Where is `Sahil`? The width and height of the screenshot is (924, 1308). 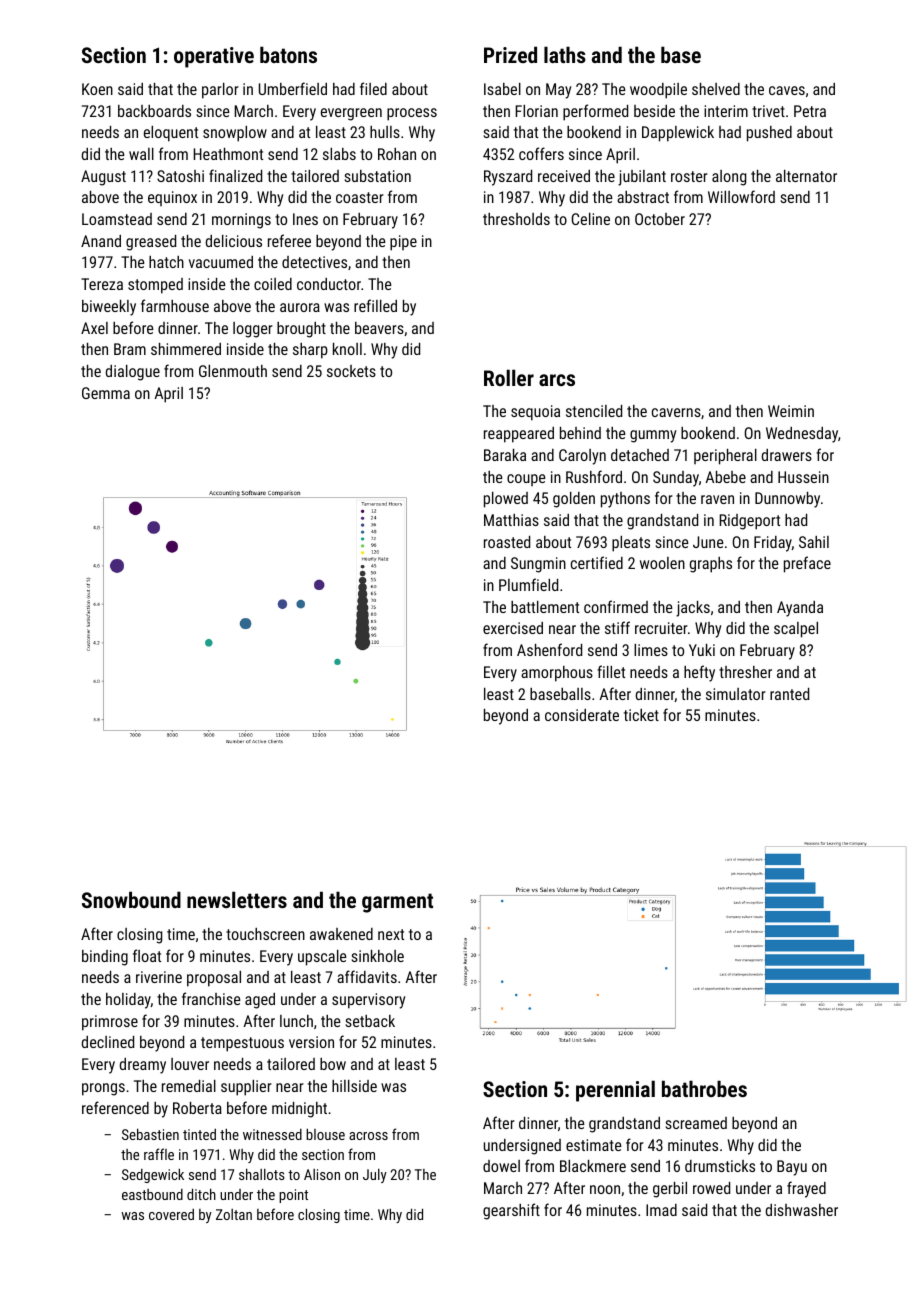
Sahil is located at coordinates (814, 542).
